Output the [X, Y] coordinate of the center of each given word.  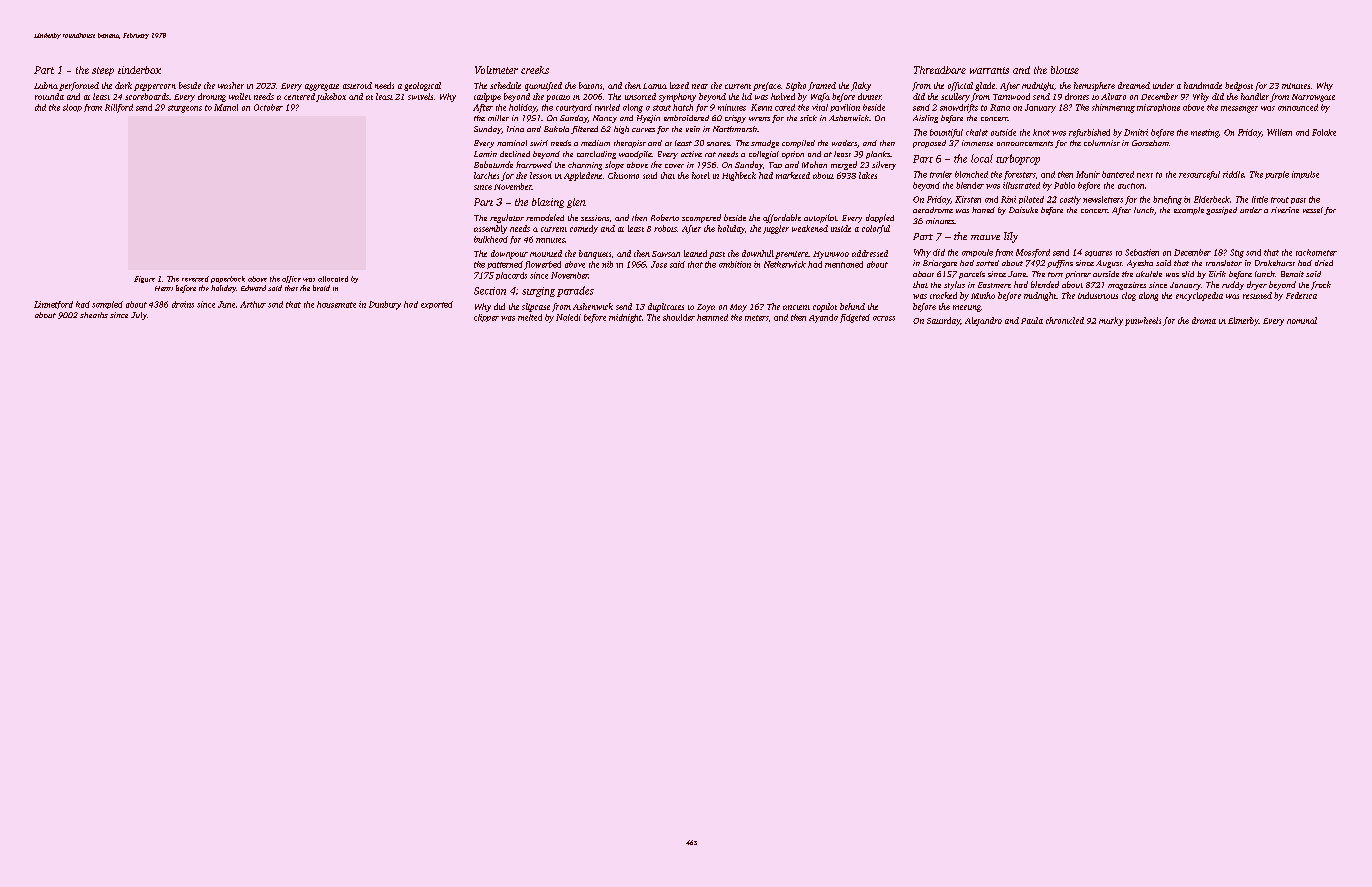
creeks [535, 70]
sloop [72, 108]
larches [486, 175]
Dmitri [1136, 132]
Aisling [925, 119]
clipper [486, 318]
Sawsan [666, 254]
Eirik [1217, 274]
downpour [509, 254]
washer [231, 85]
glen [576, 203]
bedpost [1239, 86]
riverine [1285, 210]
